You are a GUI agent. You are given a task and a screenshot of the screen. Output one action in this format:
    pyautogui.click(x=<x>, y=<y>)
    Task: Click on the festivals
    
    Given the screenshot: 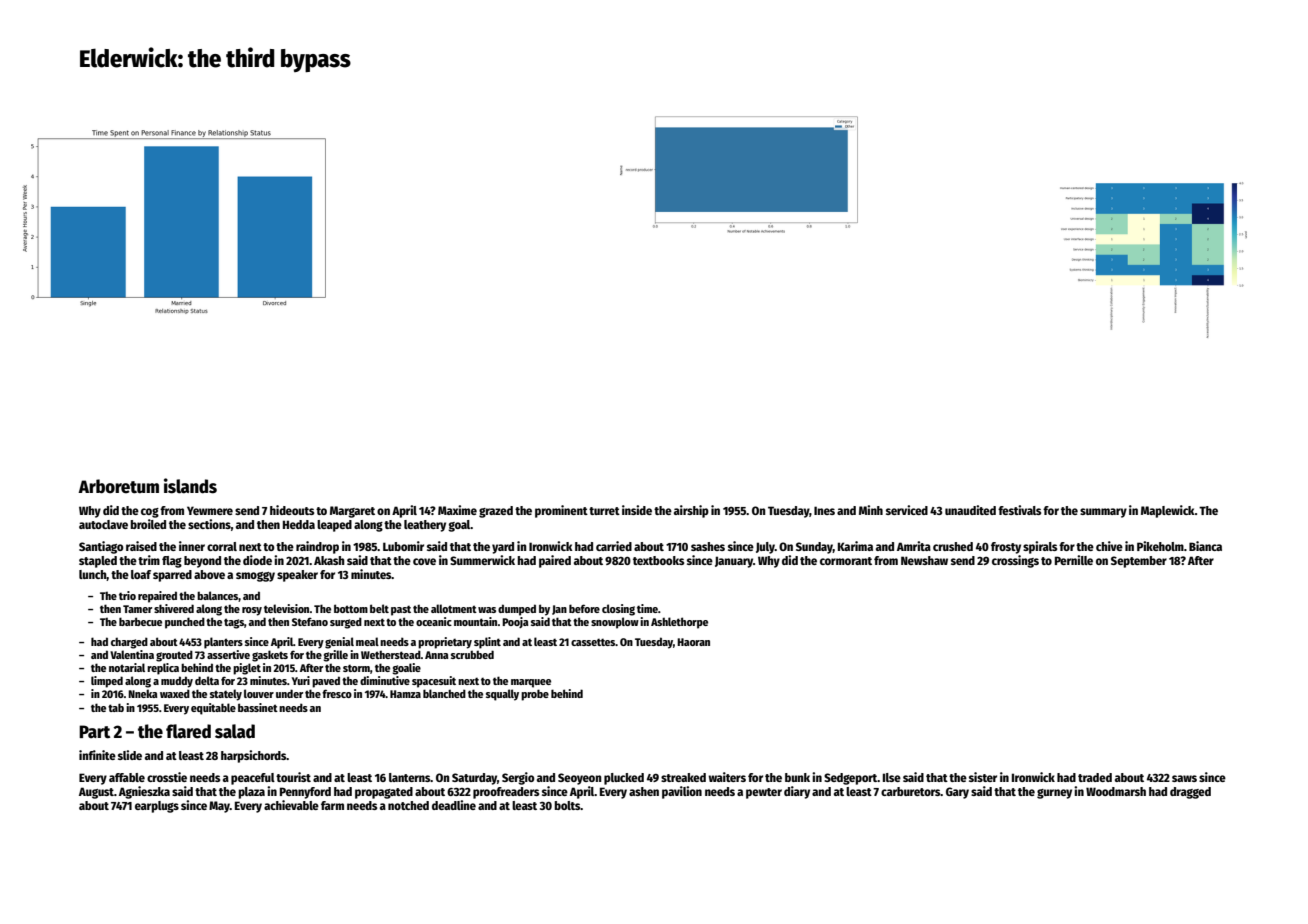 What is the action you would take?
    pyautogui.click(x=1019, y=510)
